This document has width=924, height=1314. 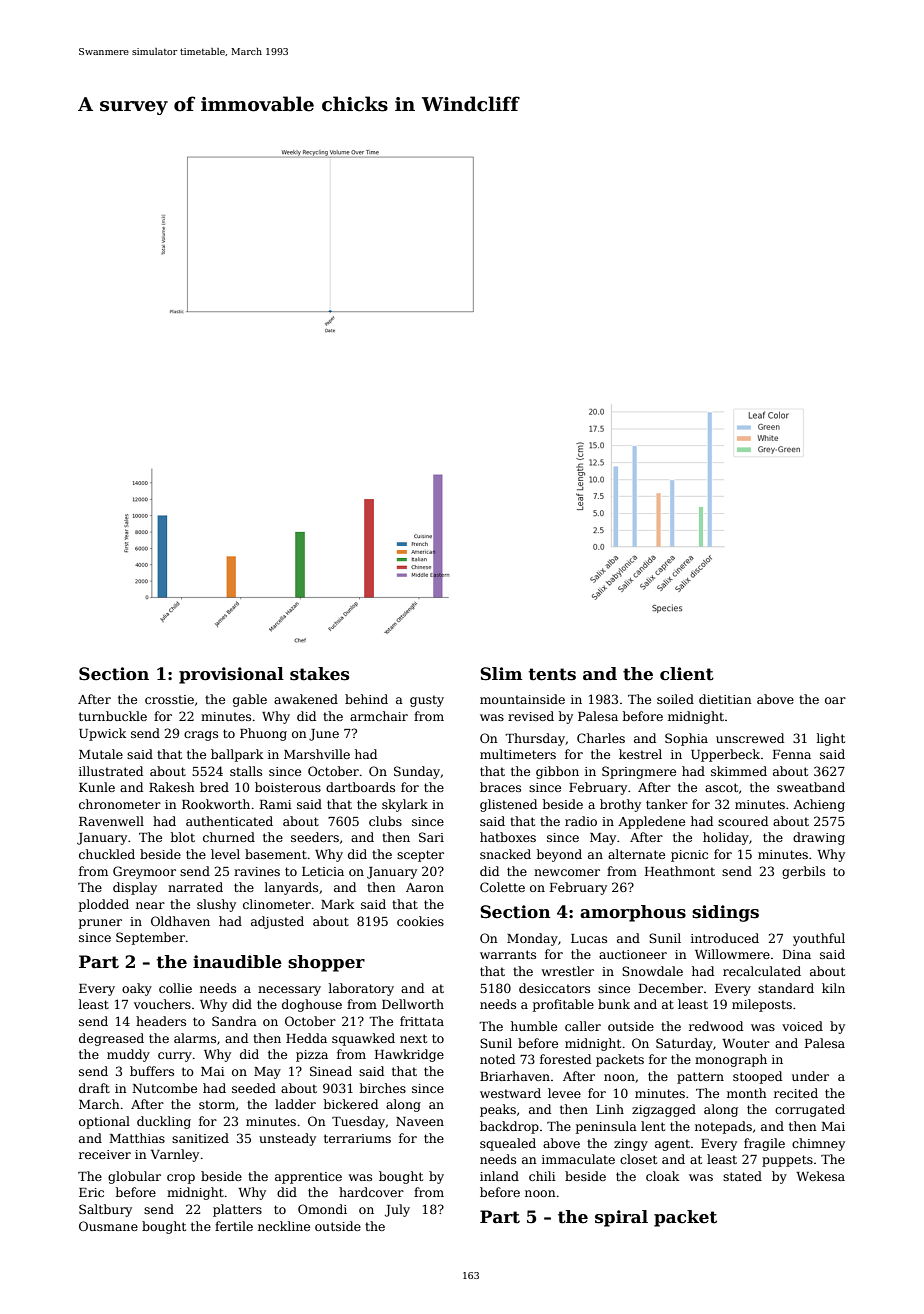 I want to click on shopper, so click(x=326, y=963).
